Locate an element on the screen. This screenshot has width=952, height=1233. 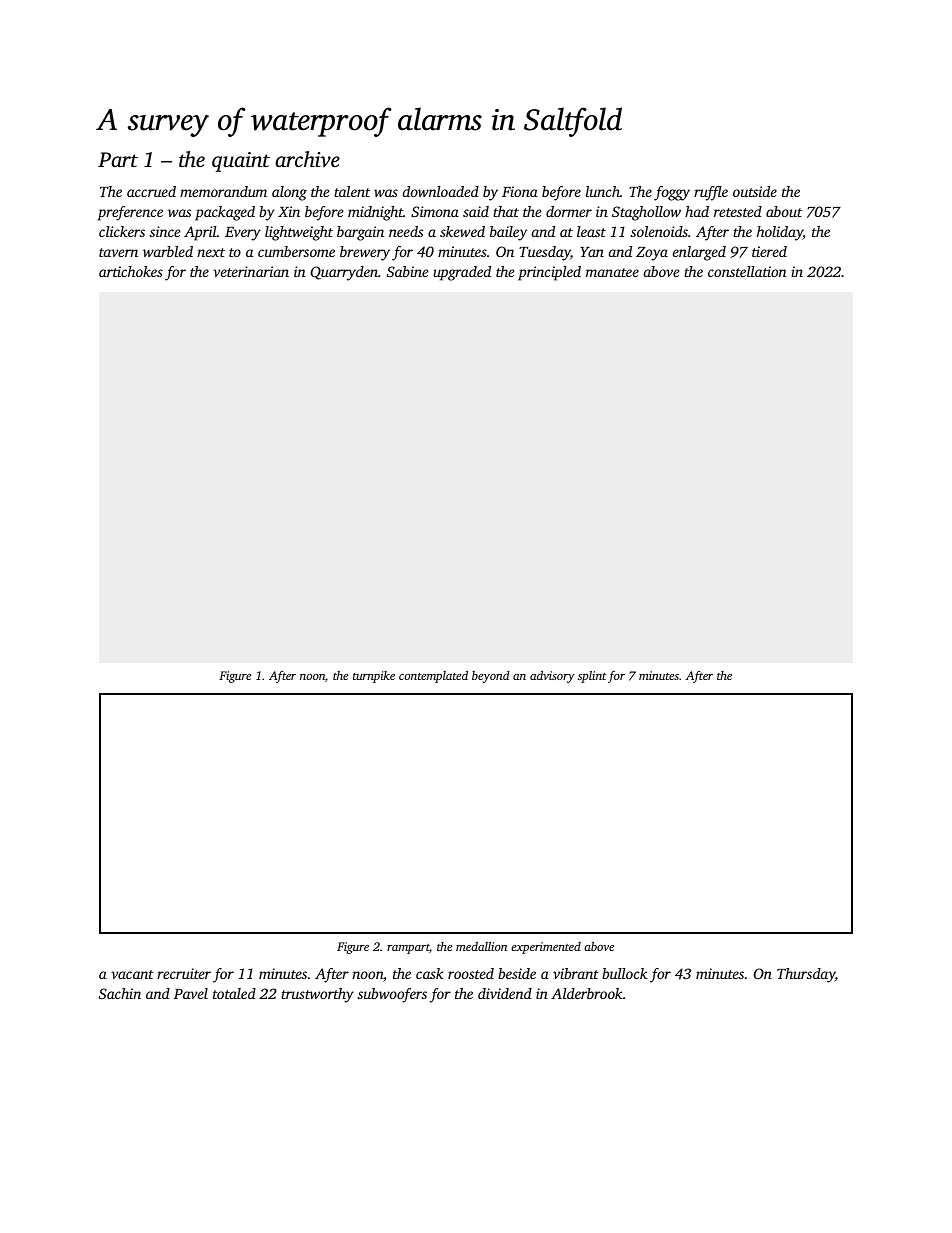
solenoids is located at coordinates (659, 231).
